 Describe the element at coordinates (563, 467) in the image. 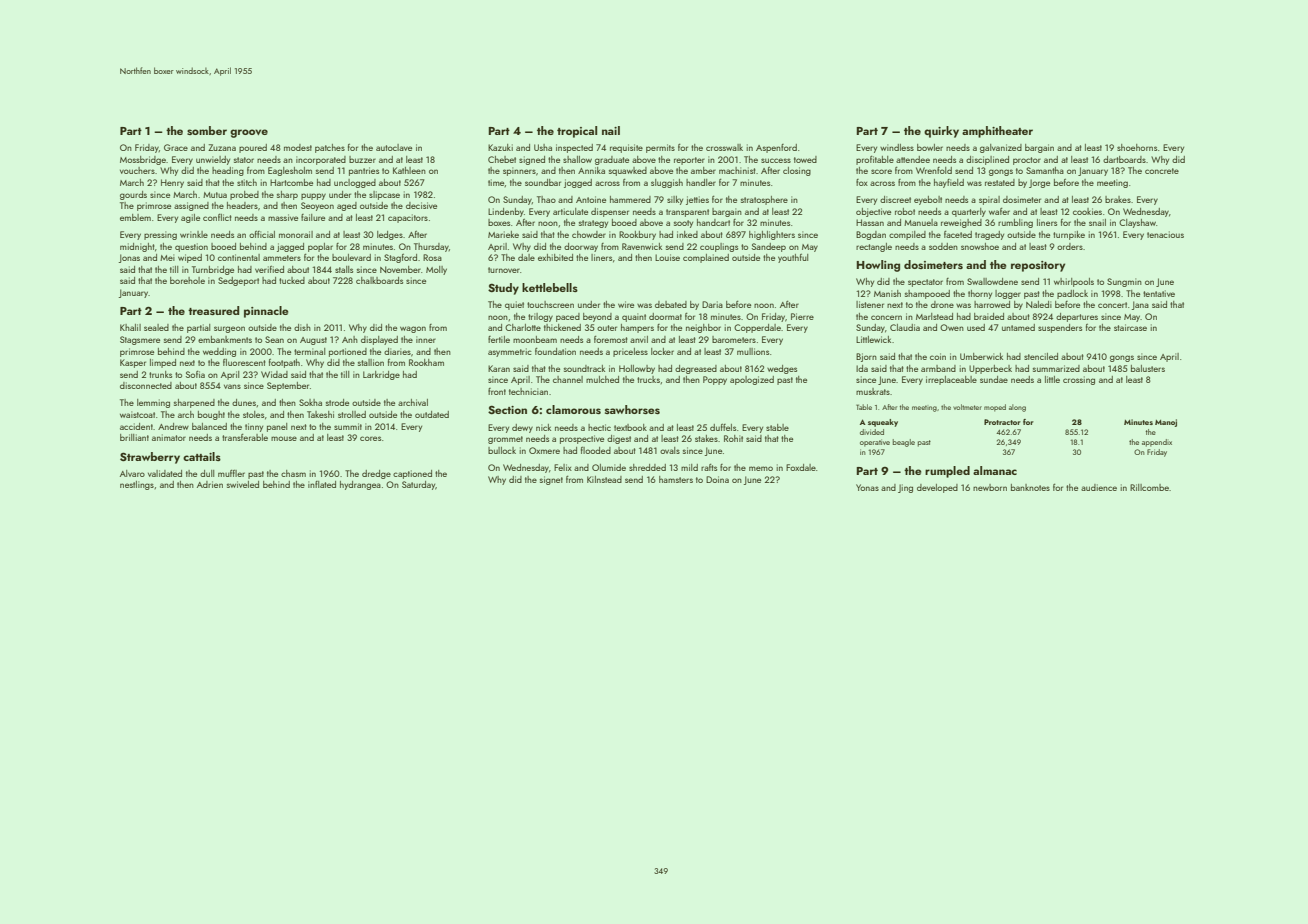

I see `Felix` at that location.
